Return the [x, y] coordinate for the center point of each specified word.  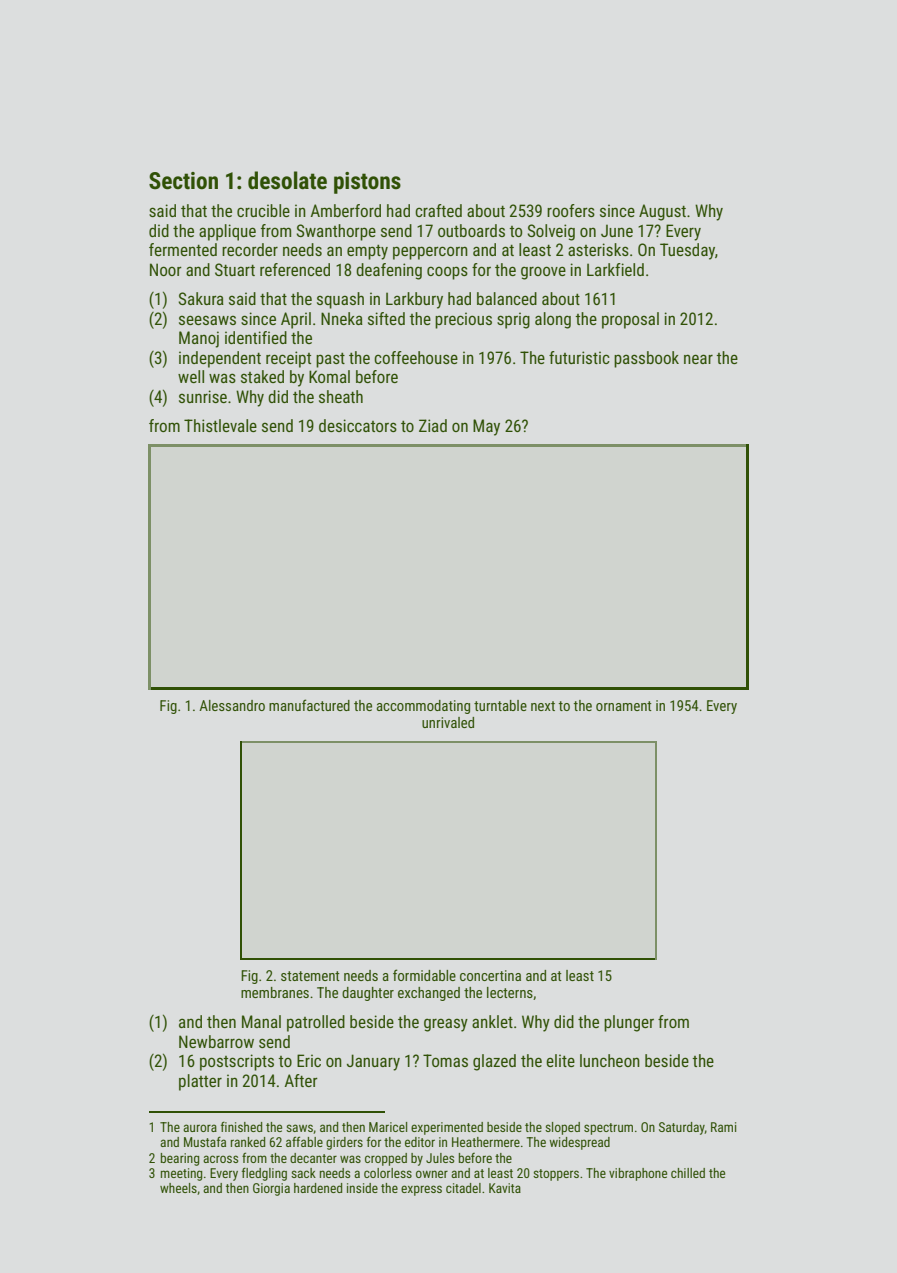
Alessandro [232, 705]
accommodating [423, 707]
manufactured [309, 705]
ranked [248, 1142]
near [698, 359]
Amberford [345, 210]
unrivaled [448, 722]
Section [183, 181]
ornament [624, 706]
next [543, 706]
